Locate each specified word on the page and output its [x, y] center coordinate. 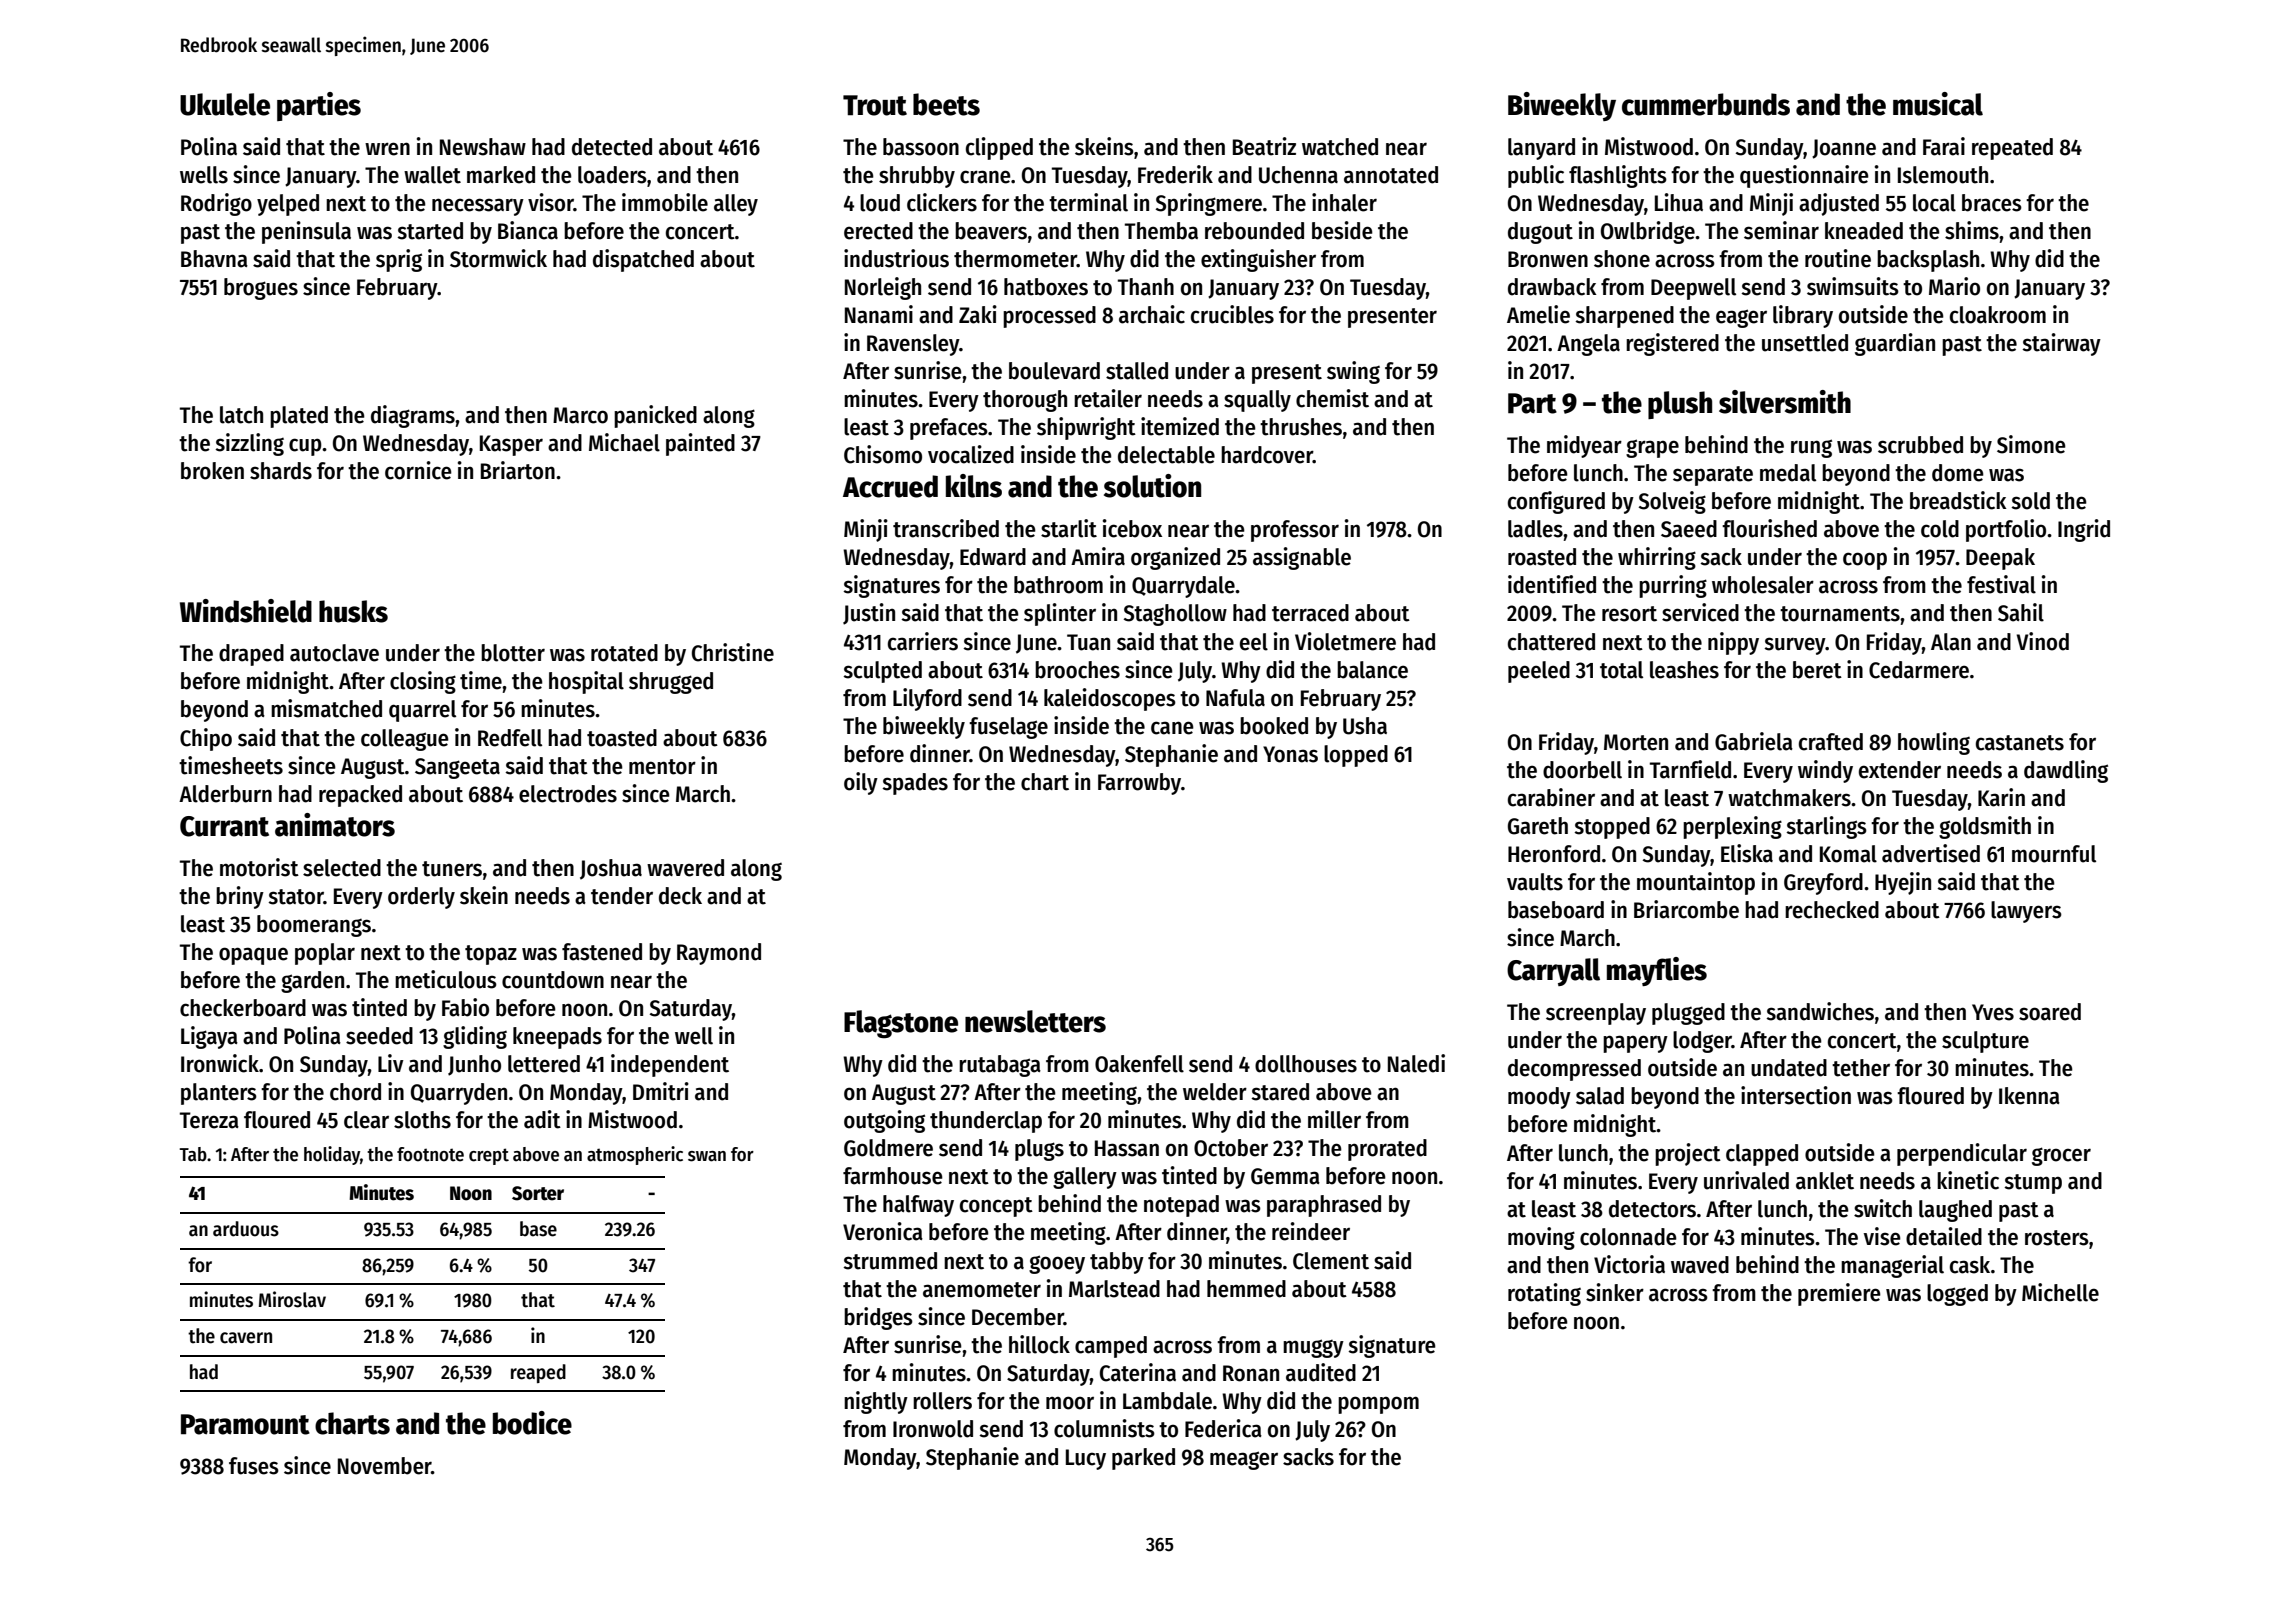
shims [1972, 230]
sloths [422, 1120]
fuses [254, 1466]
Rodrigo [216, 204]
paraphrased [1324, 1206]
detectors [1652, 1209]
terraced [1310, 613]
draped [251, 655]
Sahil [2021, 612]
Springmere [1209, 204]
